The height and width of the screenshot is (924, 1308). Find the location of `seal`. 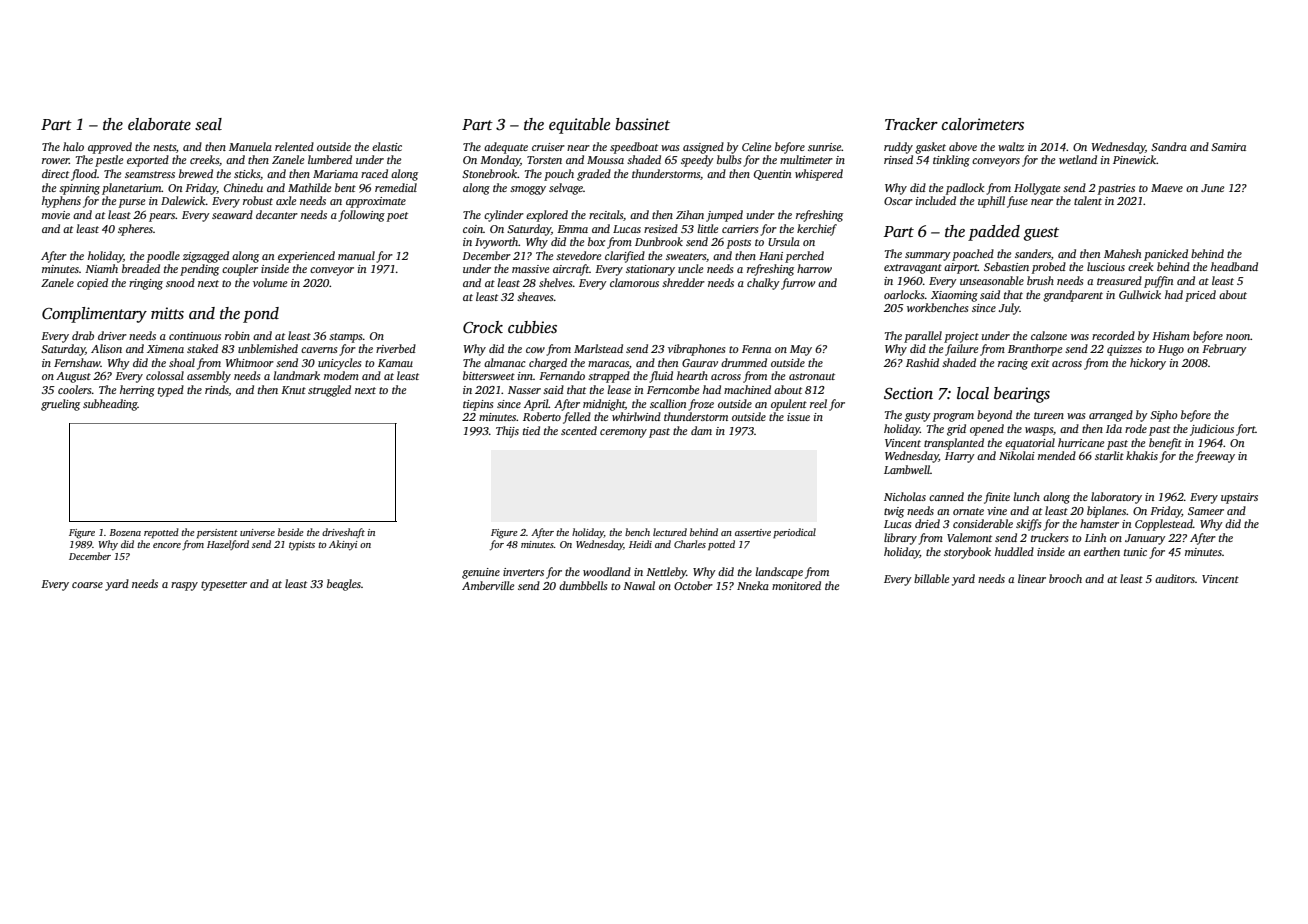

seal is located at coordinates (208, 124).
